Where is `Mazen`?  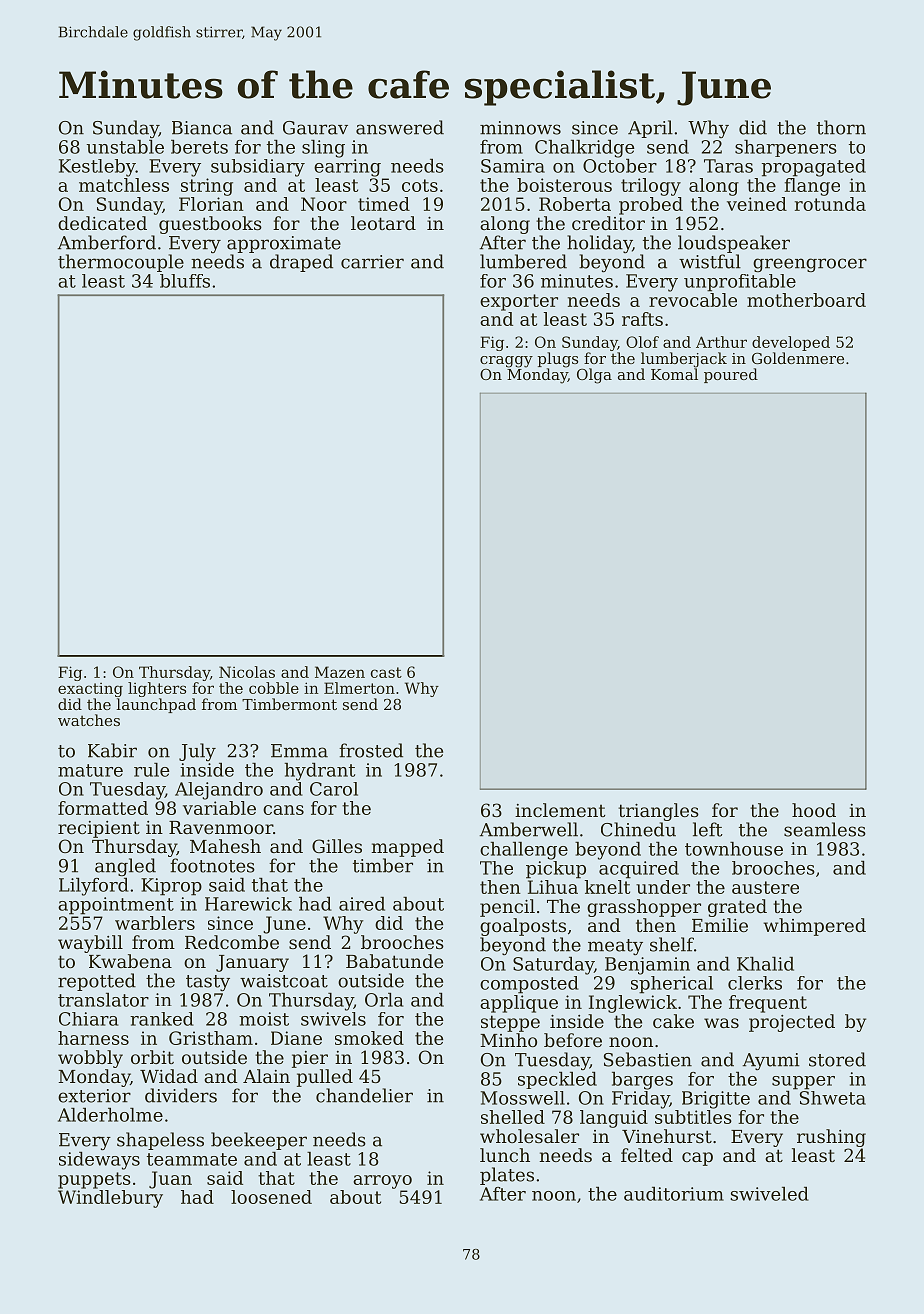
Mazen is located at coordinates (340, 672).
